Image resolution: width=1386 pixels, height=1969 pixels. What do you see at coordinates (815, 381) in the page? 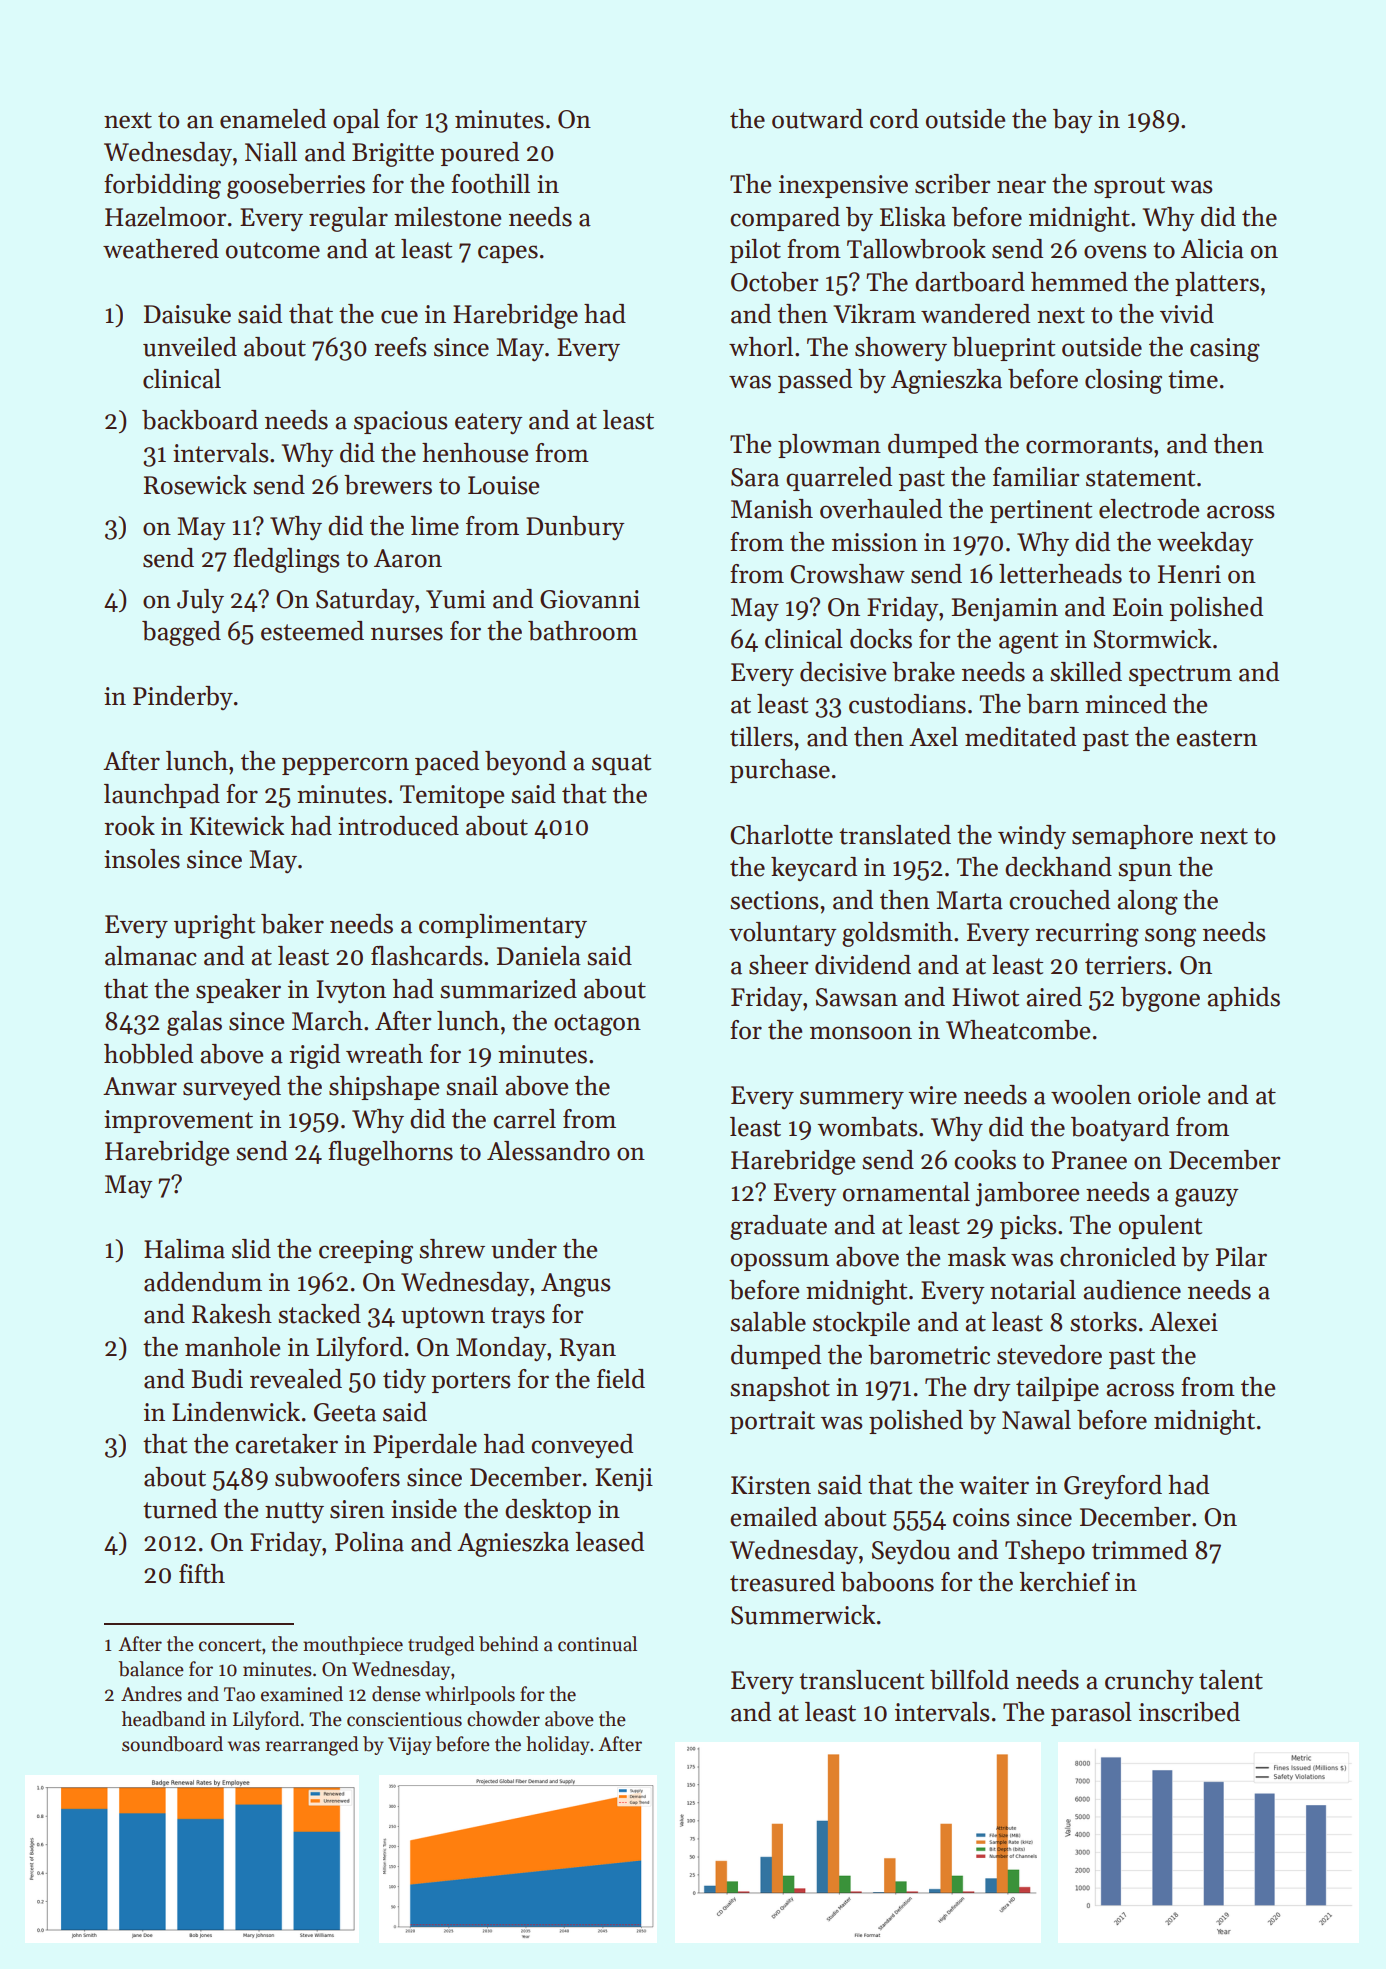
I see `passed` at bounding box center [815, 381].
